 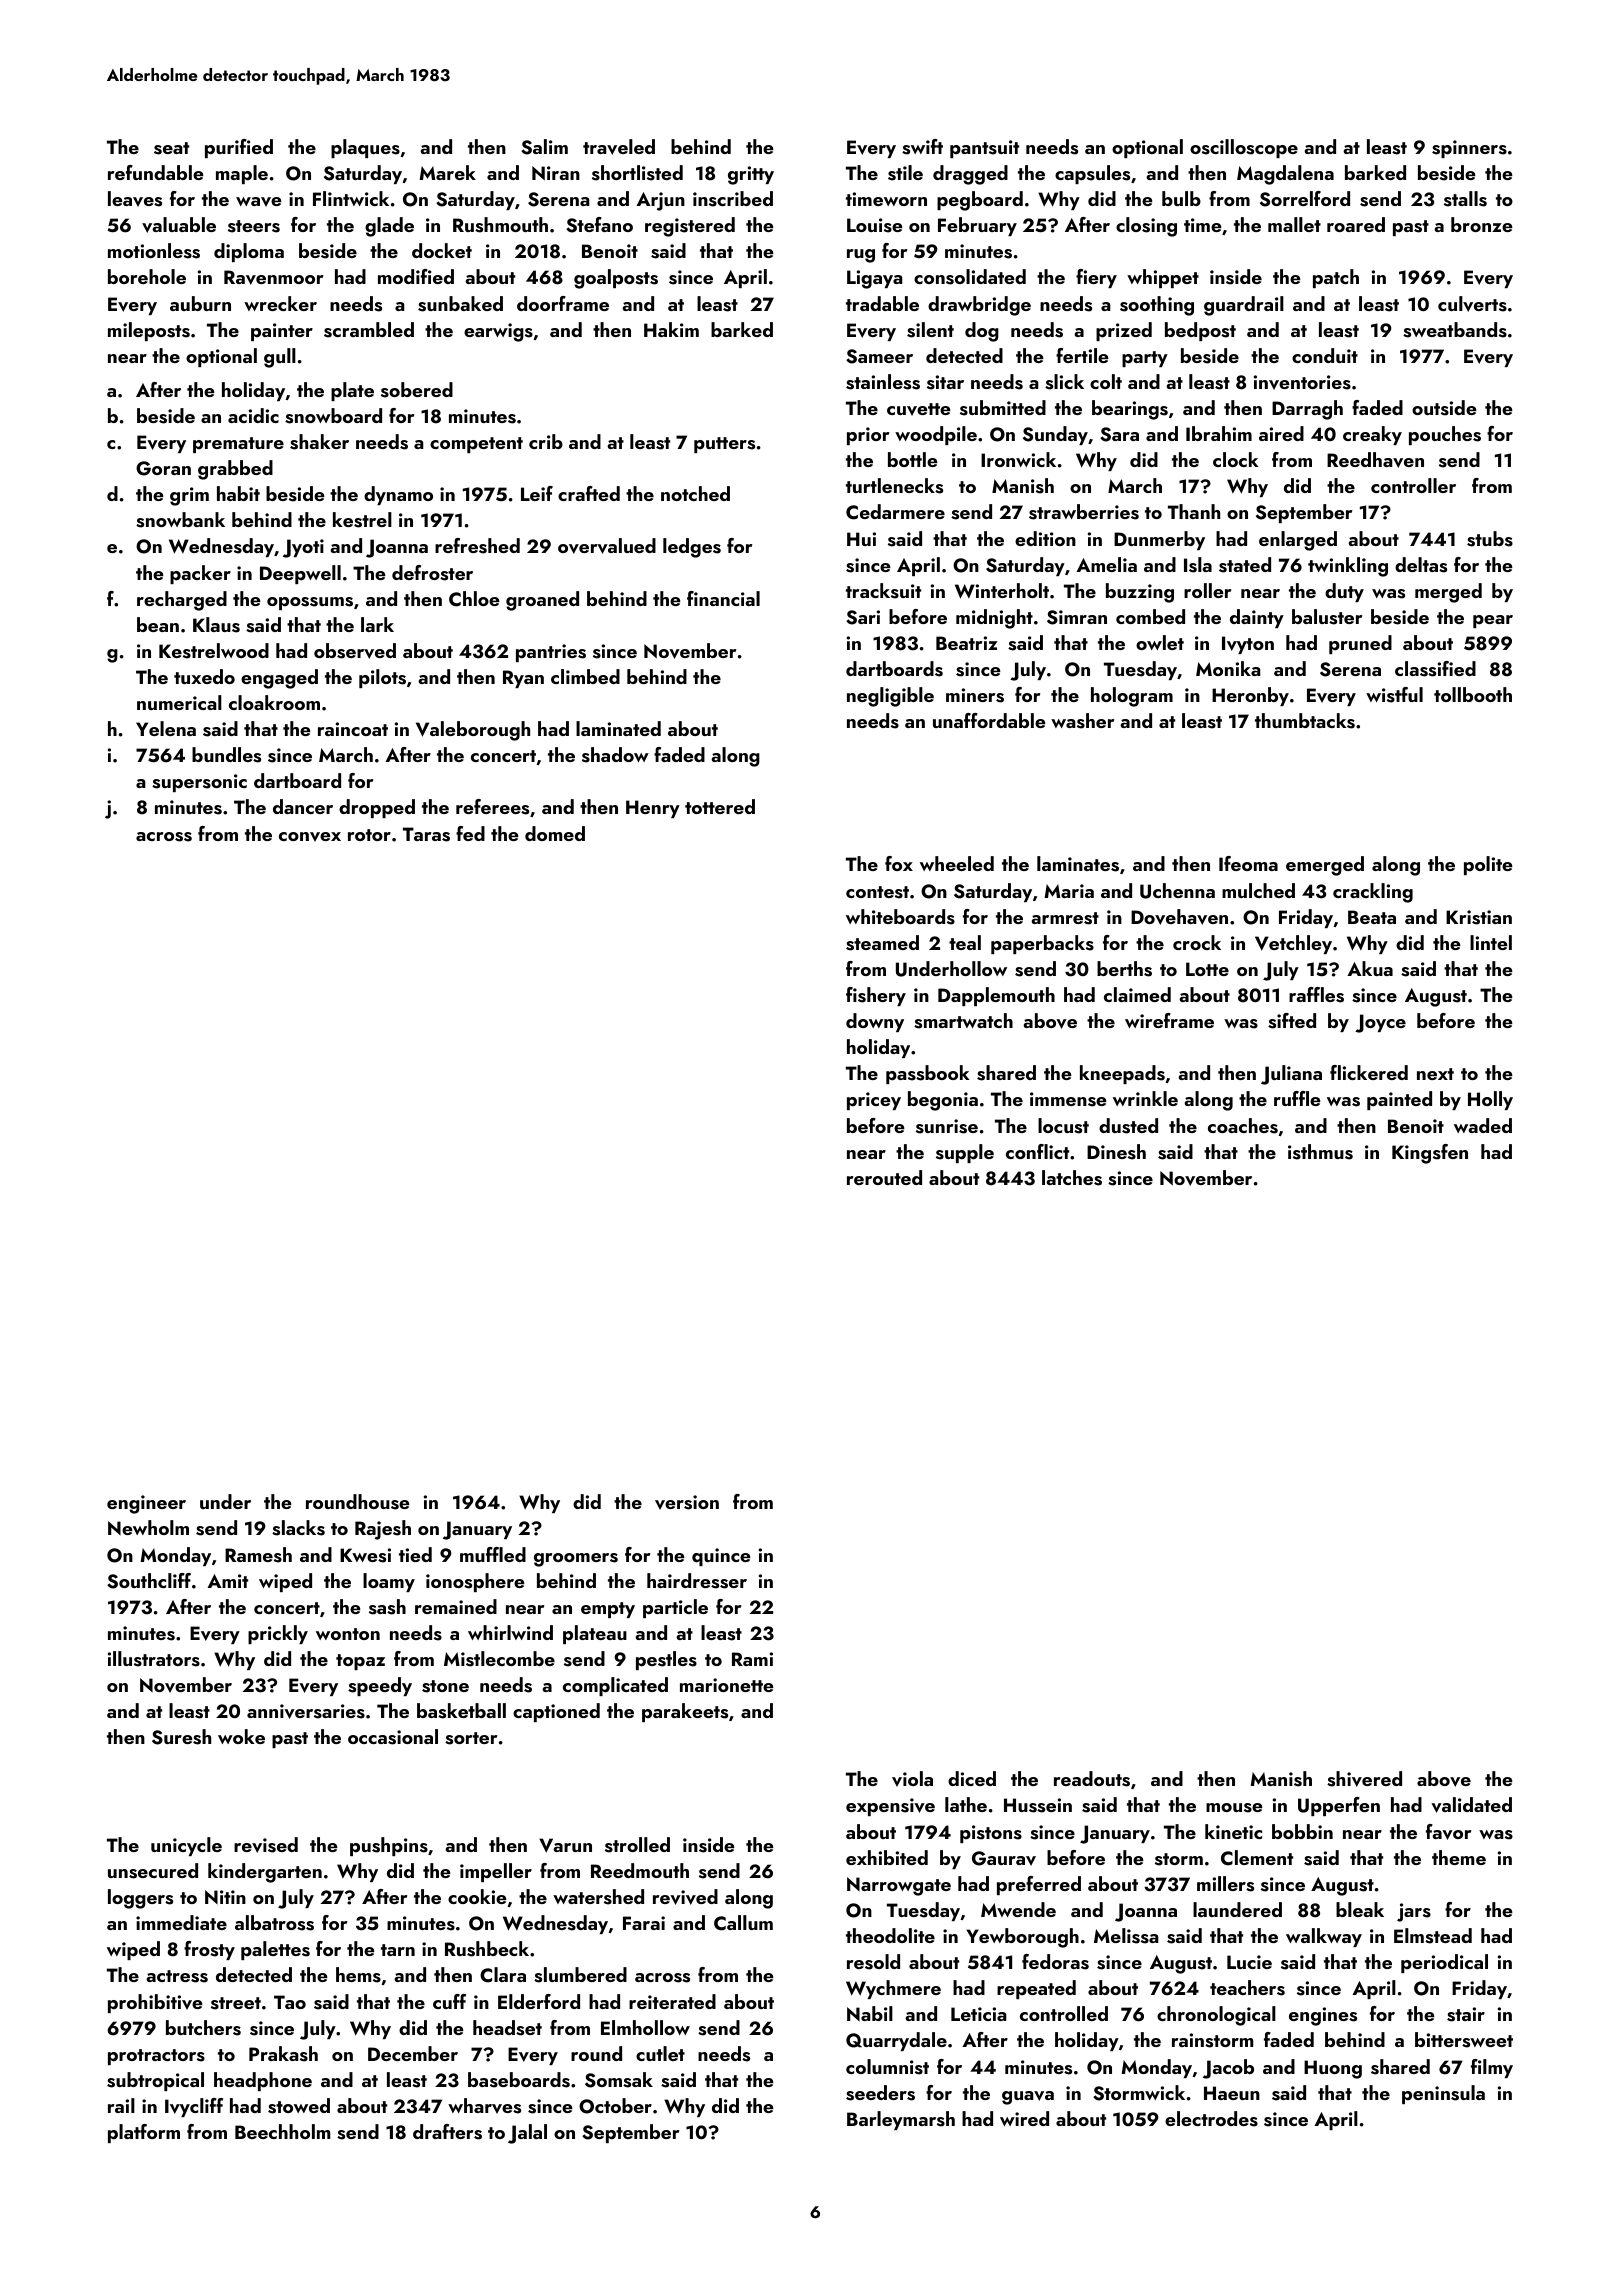 What do you see at coordinates (1469, 149) in the page?
I see `spinners` at bounding box center [1469, 149].
